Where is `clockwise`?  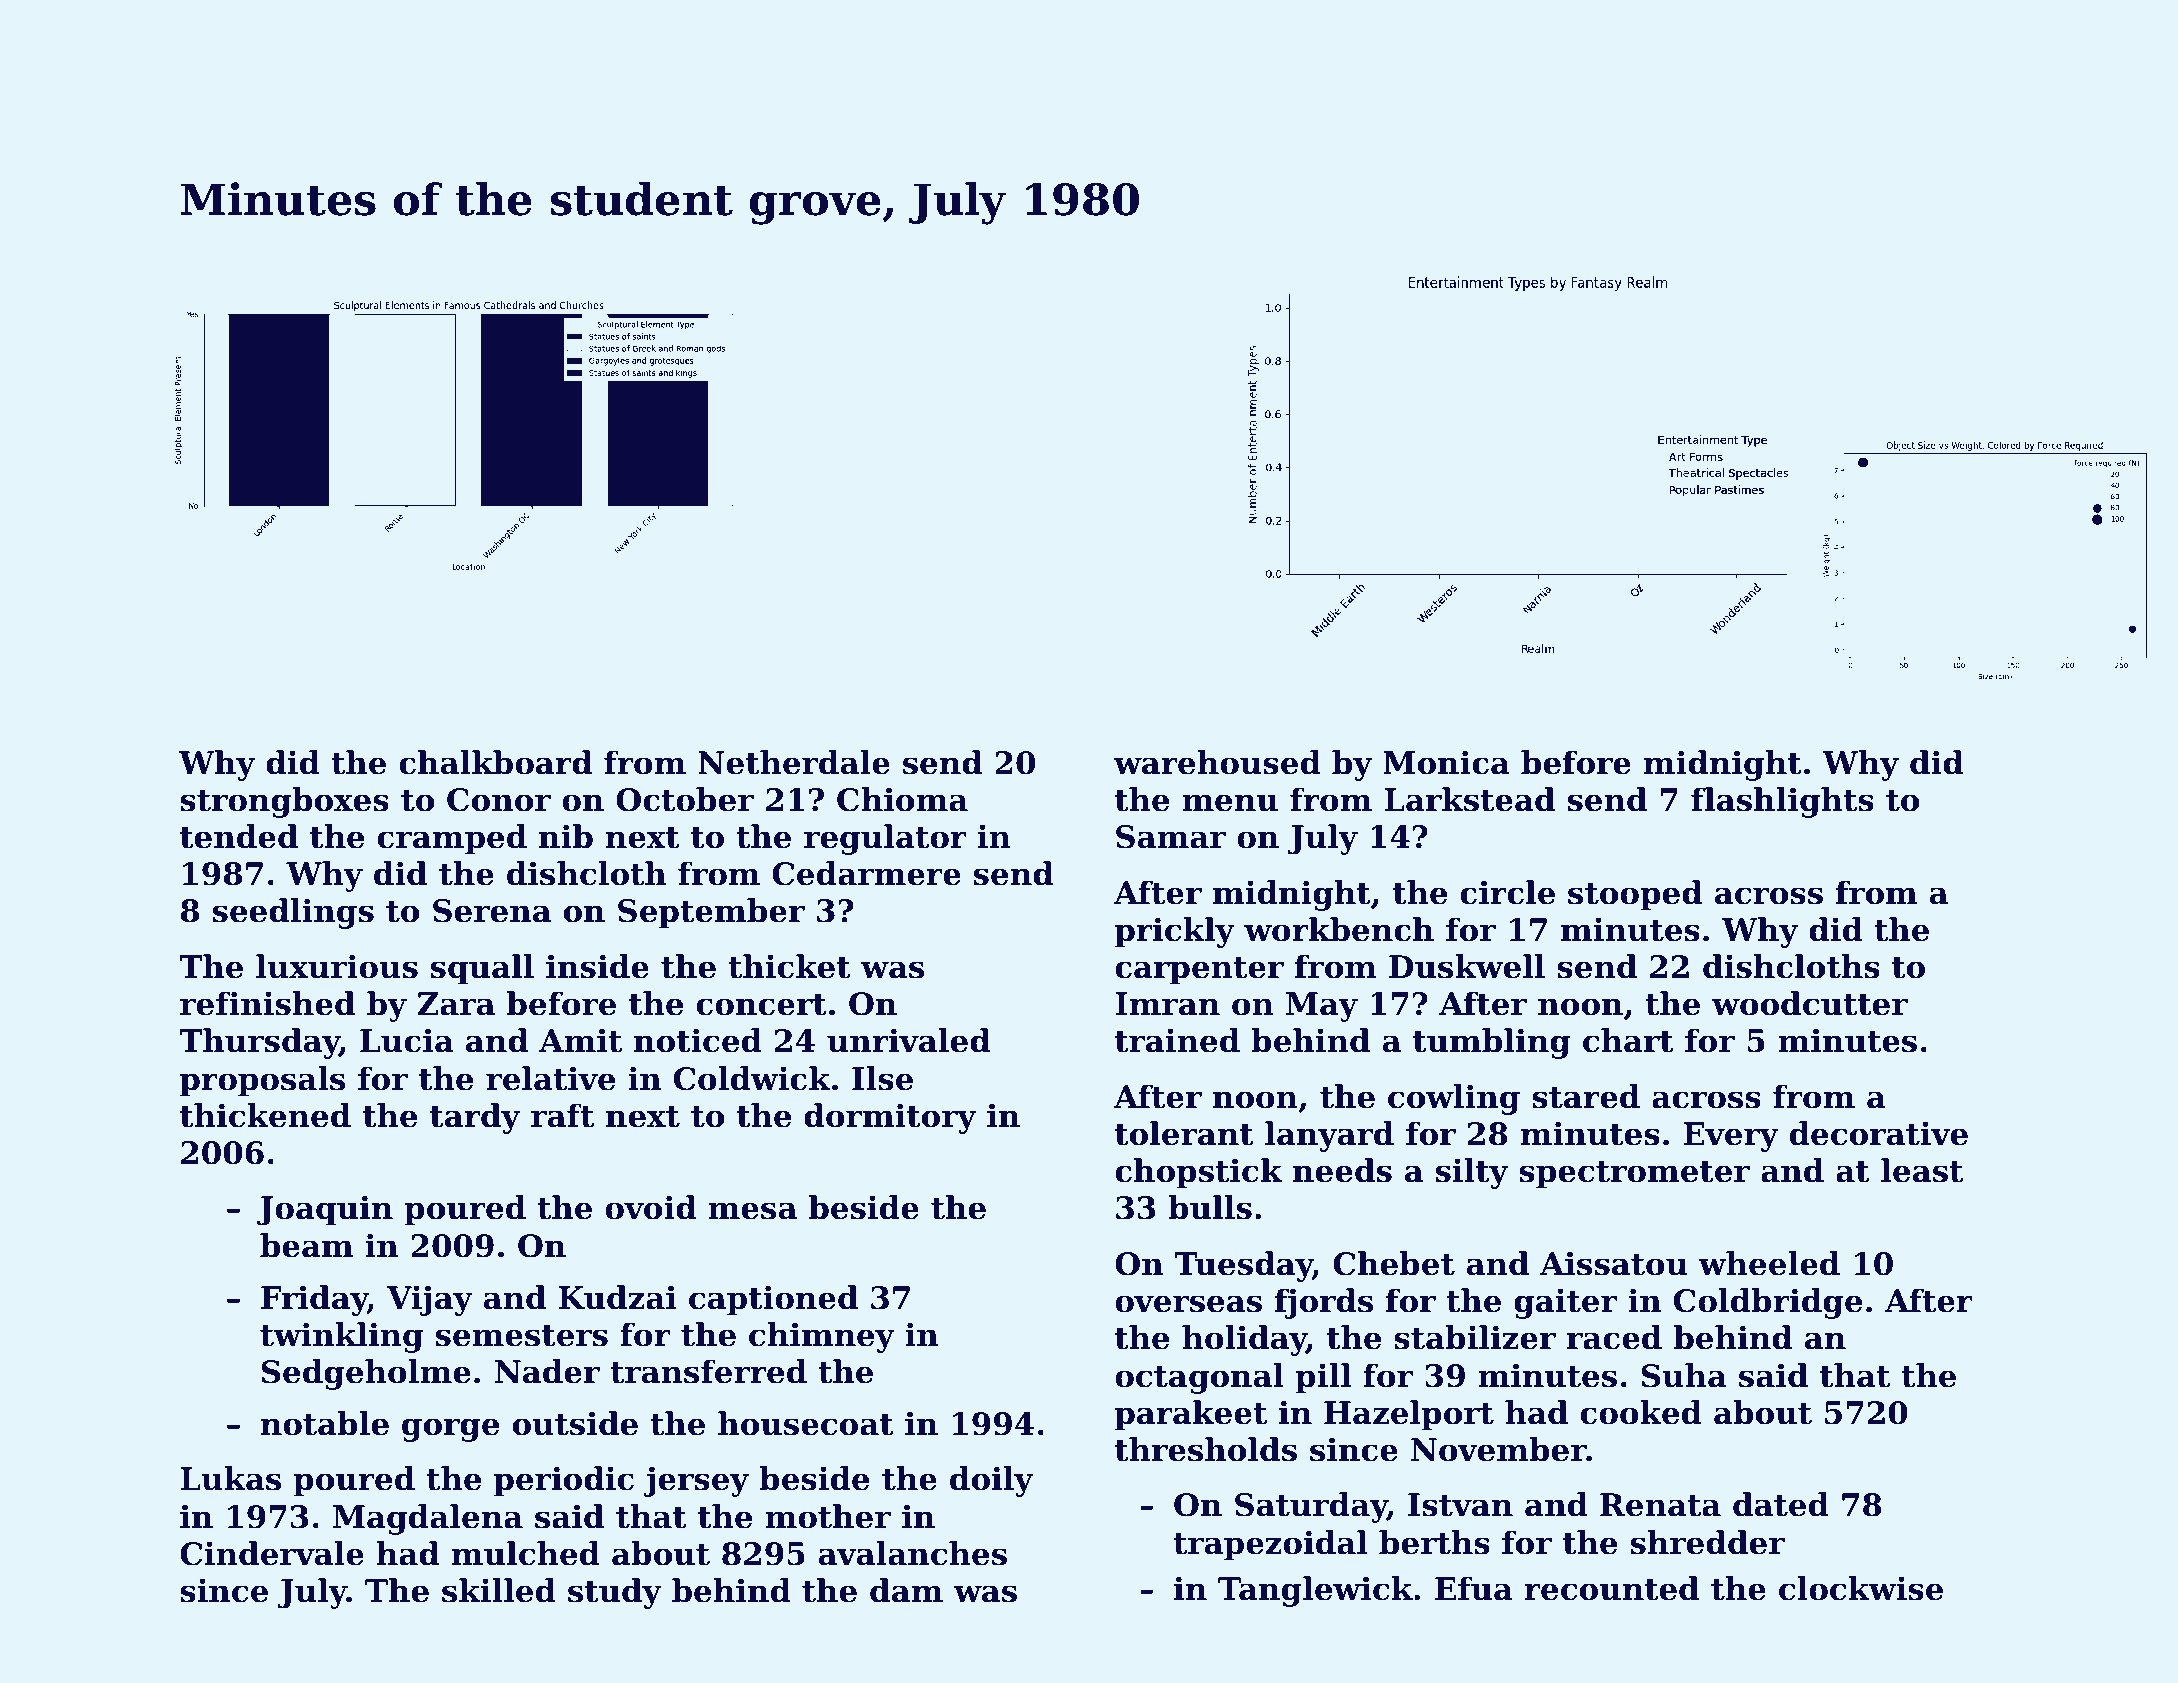
clockwise is located at coordinates (1861, 1588).
